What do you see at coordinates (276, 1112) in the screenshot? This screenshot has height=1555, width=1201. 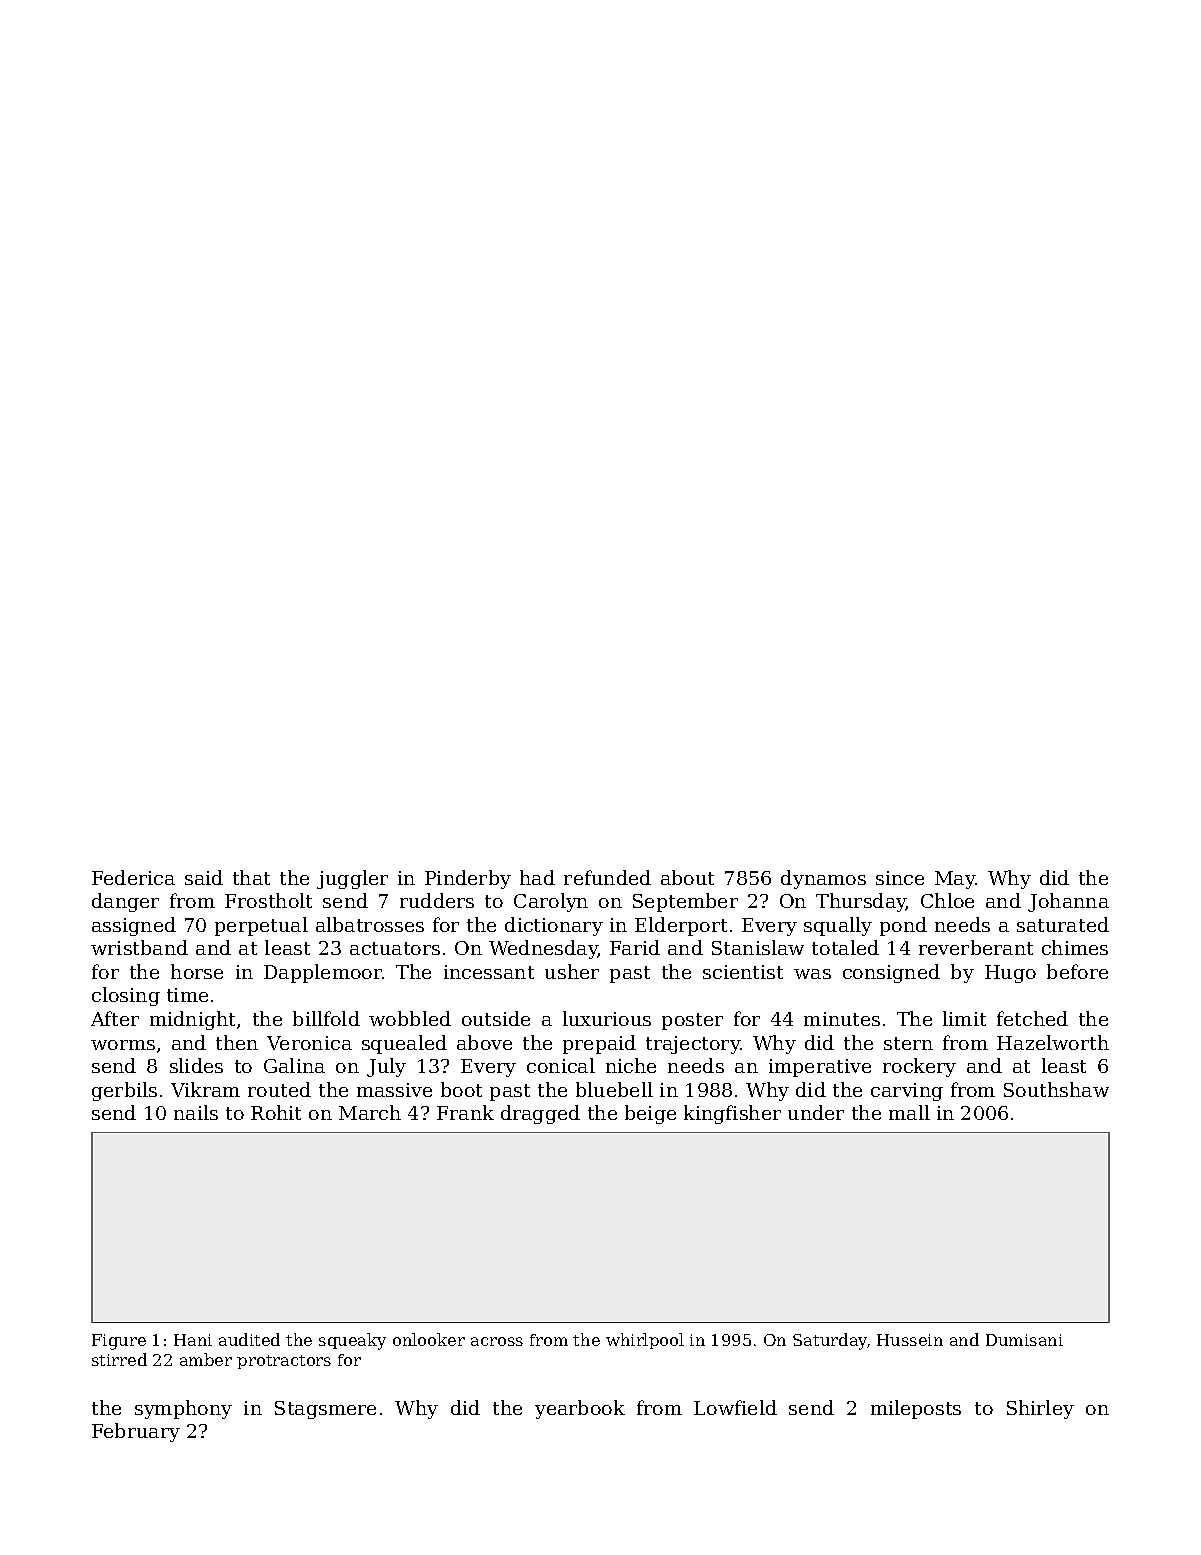 I see `Rohit` at bounding box center [276, 1112].
